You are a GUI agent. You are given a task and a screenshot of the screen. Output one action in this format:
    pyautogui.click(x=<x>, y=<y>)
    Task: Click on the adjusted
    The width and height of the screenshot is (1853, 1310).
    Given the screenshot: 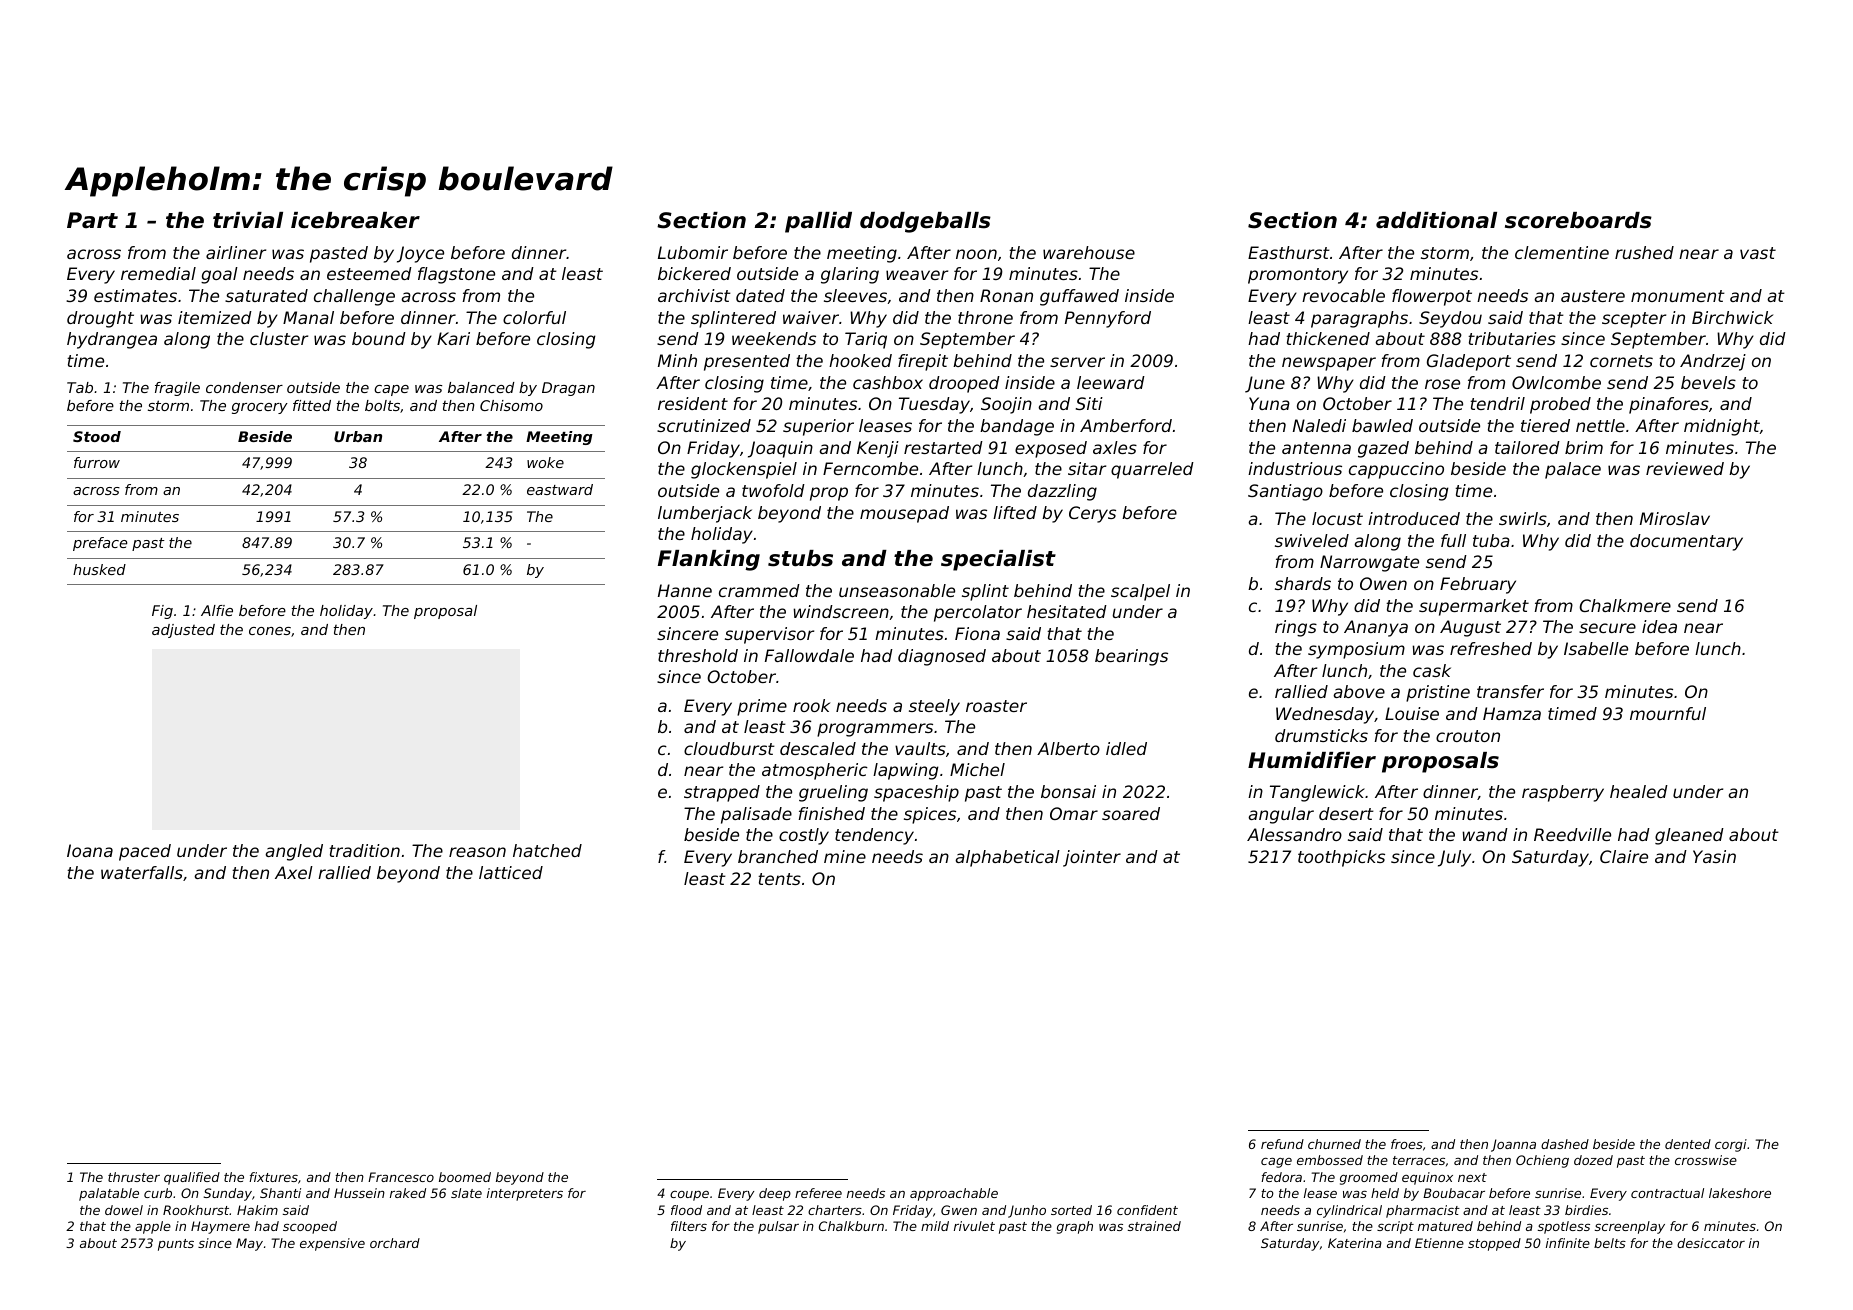 What is the action you would take?
    pyautogui.click(x=183, y=631)
